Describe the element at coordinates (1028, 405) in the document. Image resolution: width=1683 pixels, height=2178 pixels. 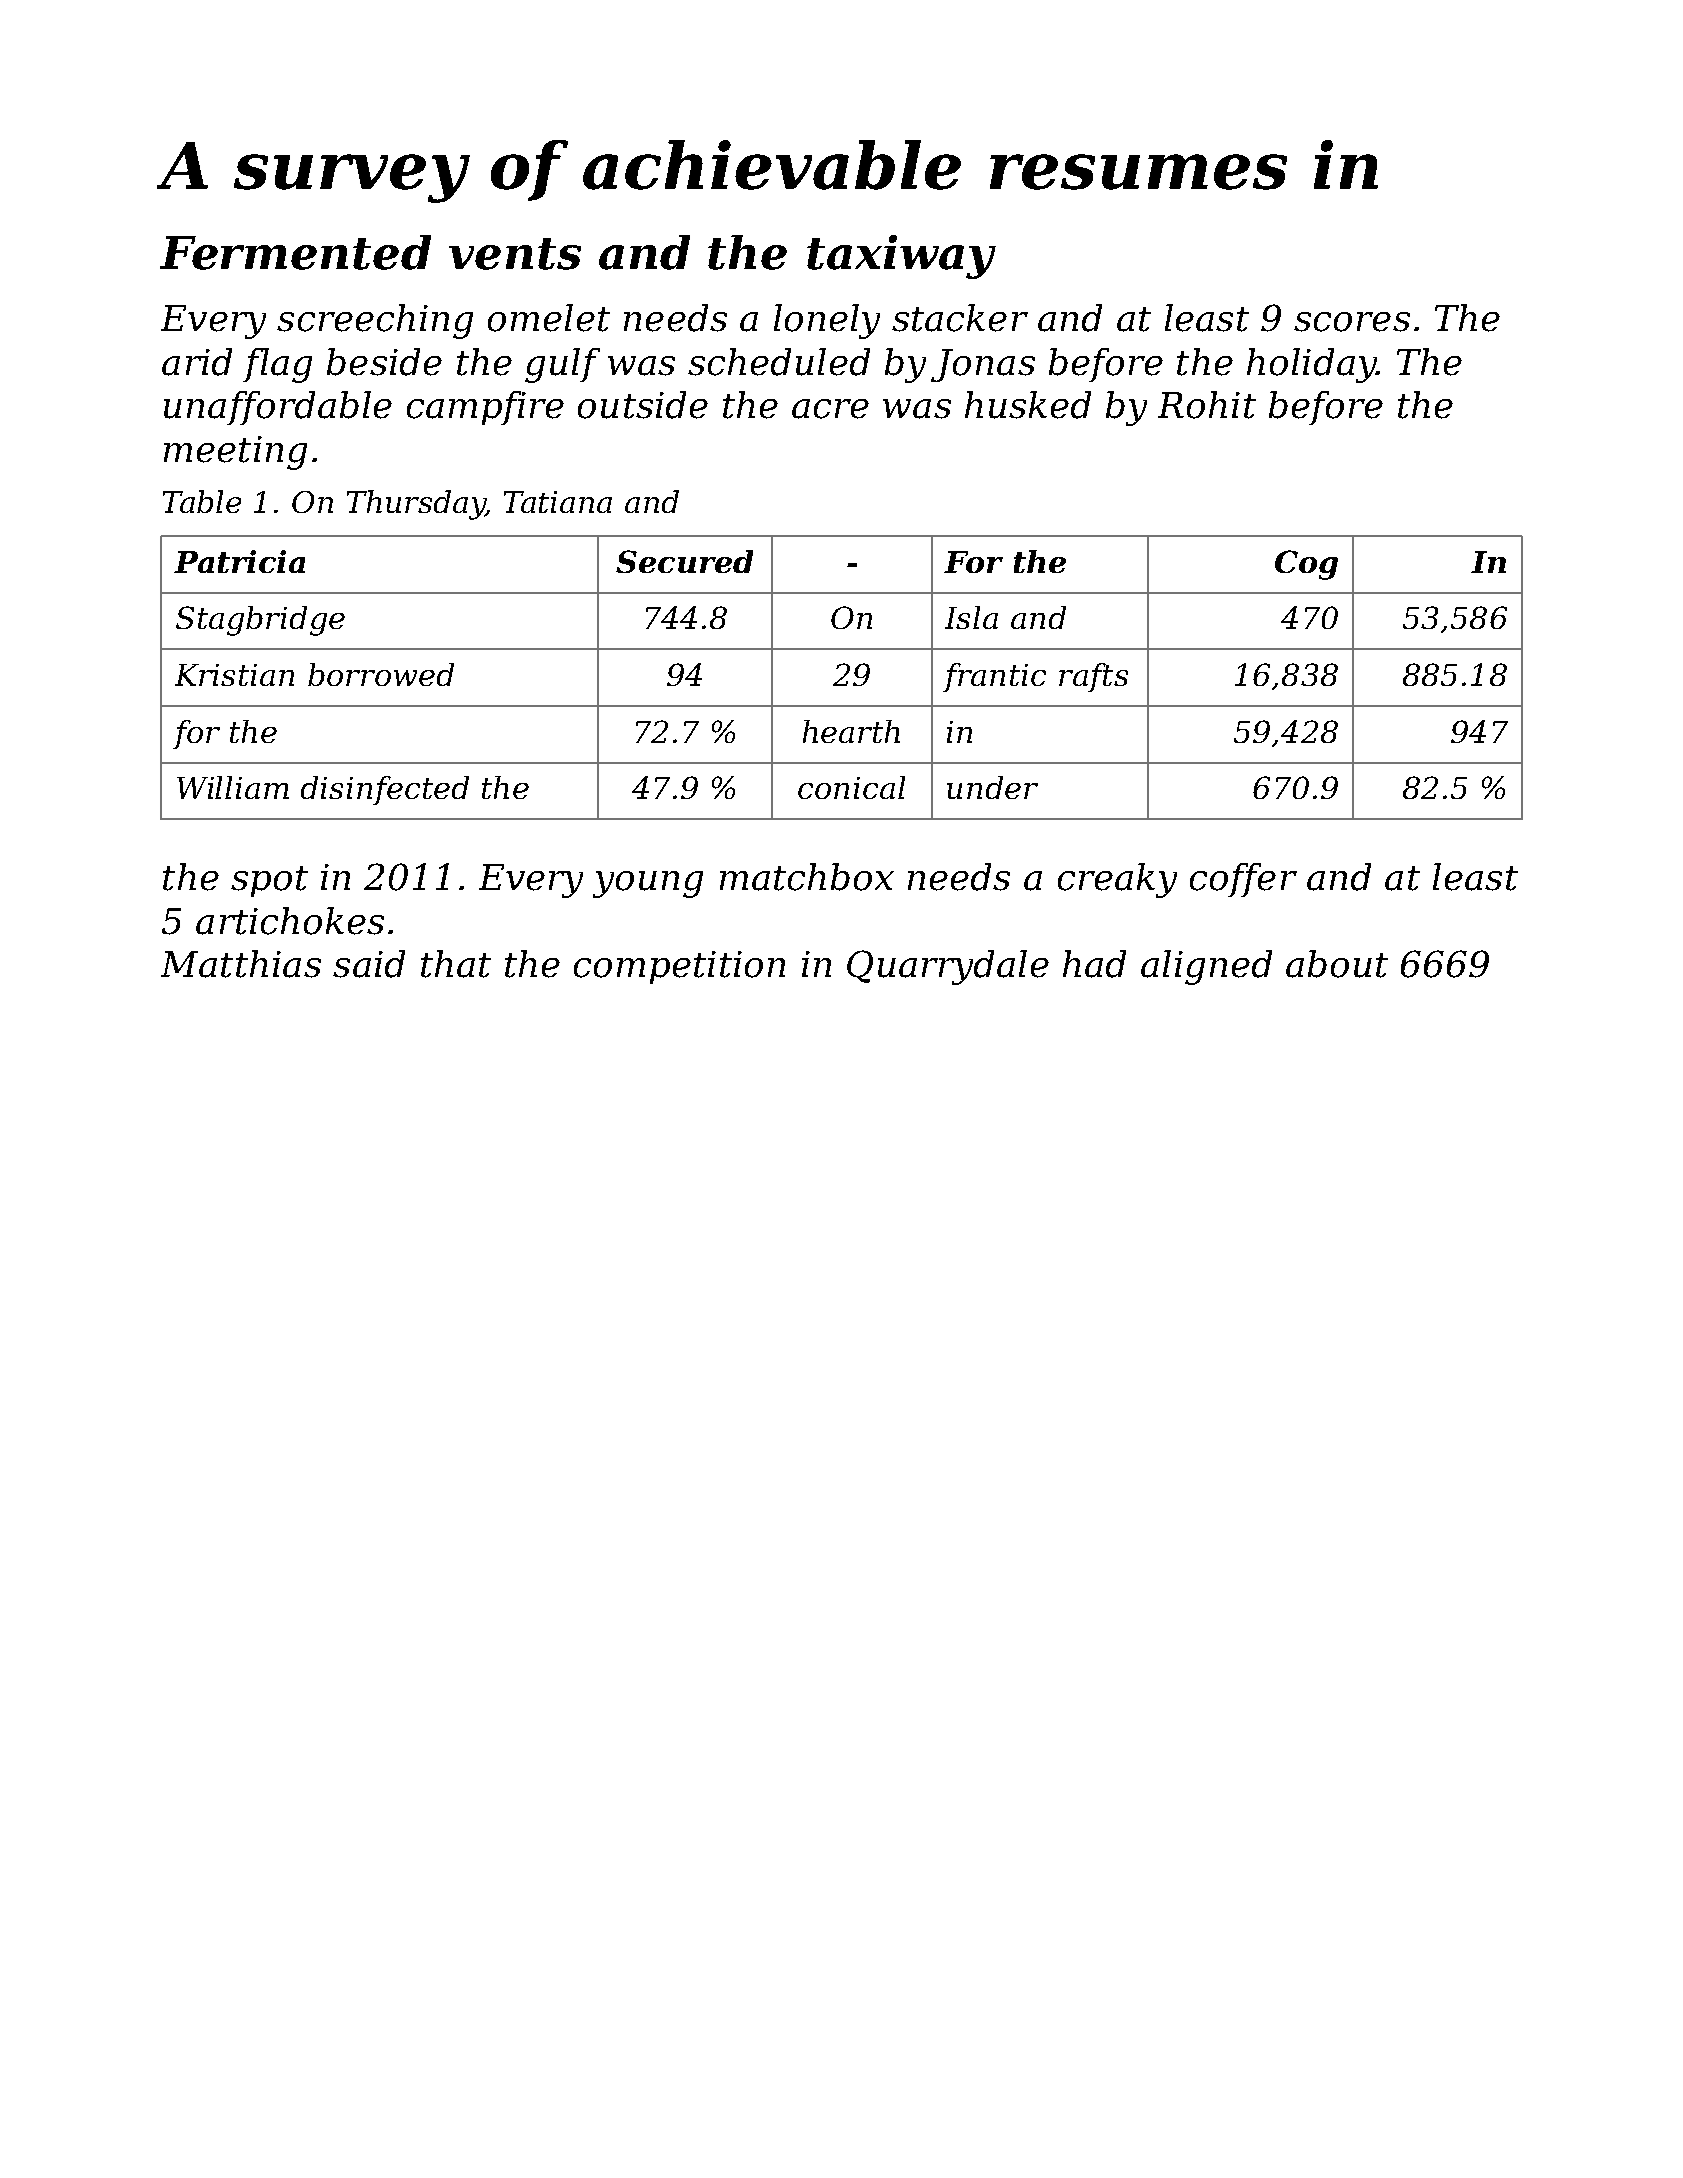
I see `husked` at that location.
